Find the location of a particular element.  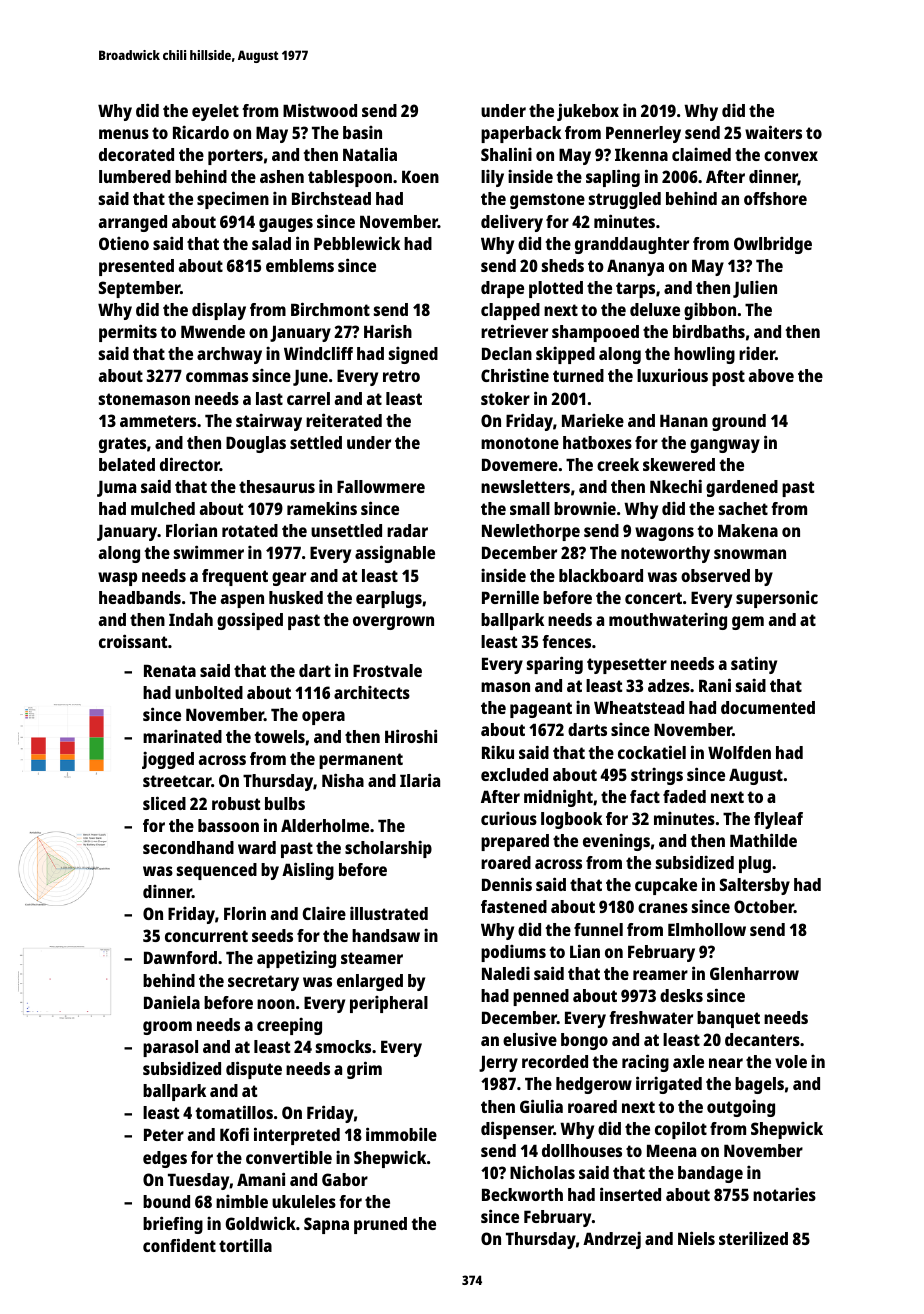

croissant is located at coordinates (133, 641).
